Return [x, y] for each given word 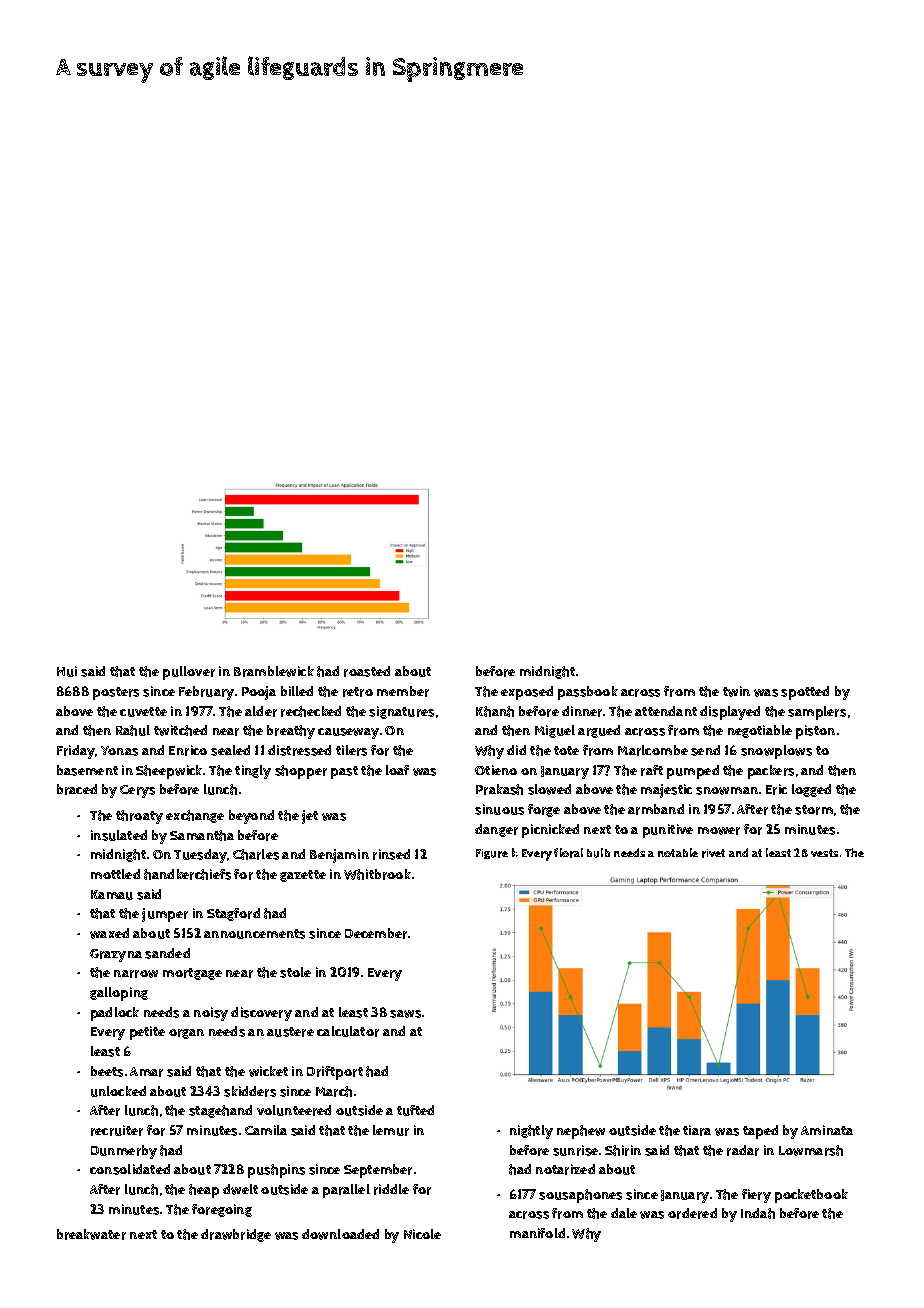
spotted [805, 693]
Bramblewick [274, 671]
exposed [527, 693]
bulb [598, 853]
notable [678, 852]
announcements [254, 934]
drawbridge [236, 1235]
